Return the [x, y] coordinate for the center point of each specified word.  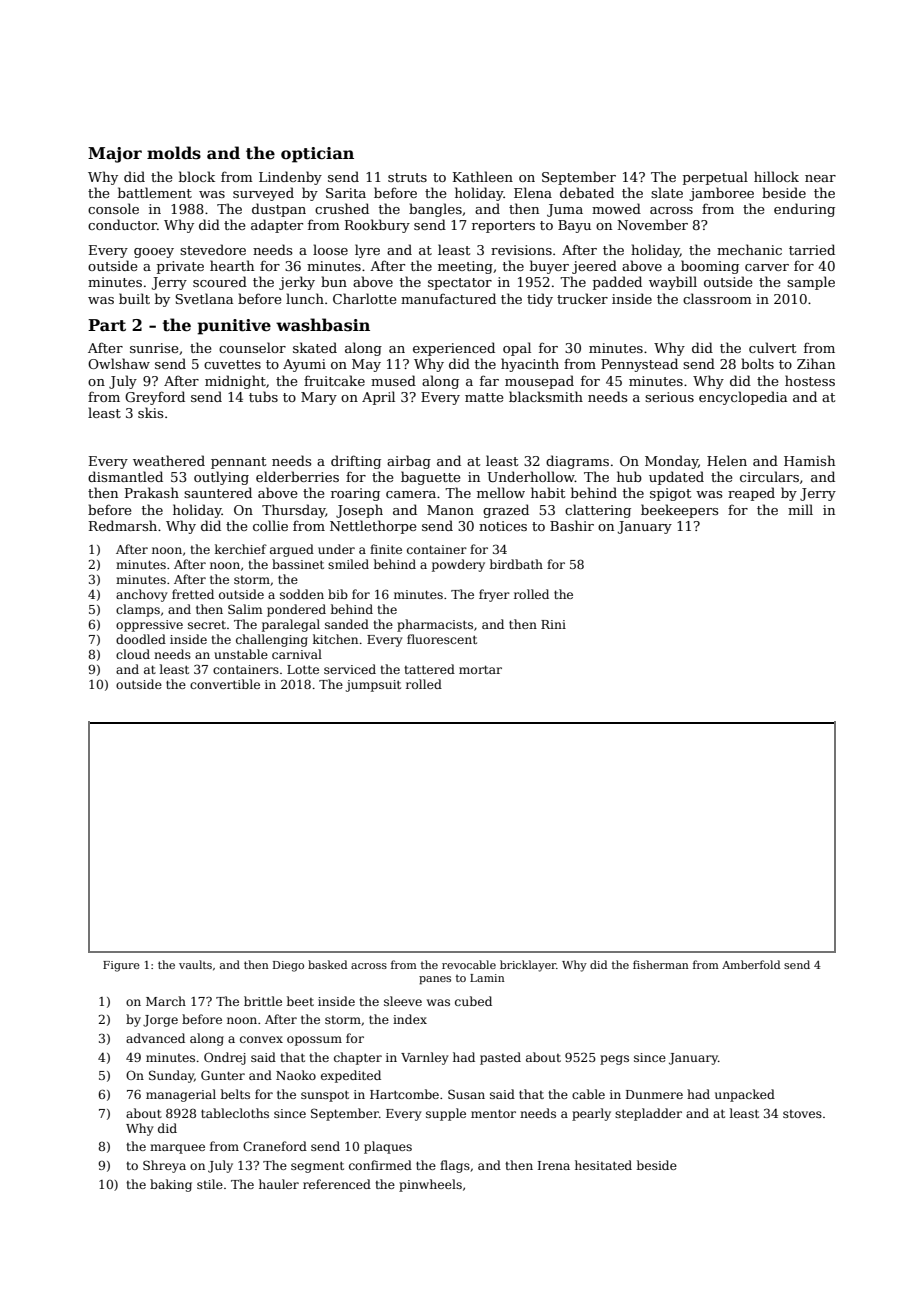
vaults [195, 964]
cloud [133, 654]
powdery [458, 565]
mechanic [749, 249]
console [113, 208]
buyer [549, 267]
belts [235, 1094]
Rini [553, 624]
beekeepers [679, 511]
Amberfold [751, 964]
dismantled [125, 476]
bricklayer [528, 966]
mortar [480, 669]
